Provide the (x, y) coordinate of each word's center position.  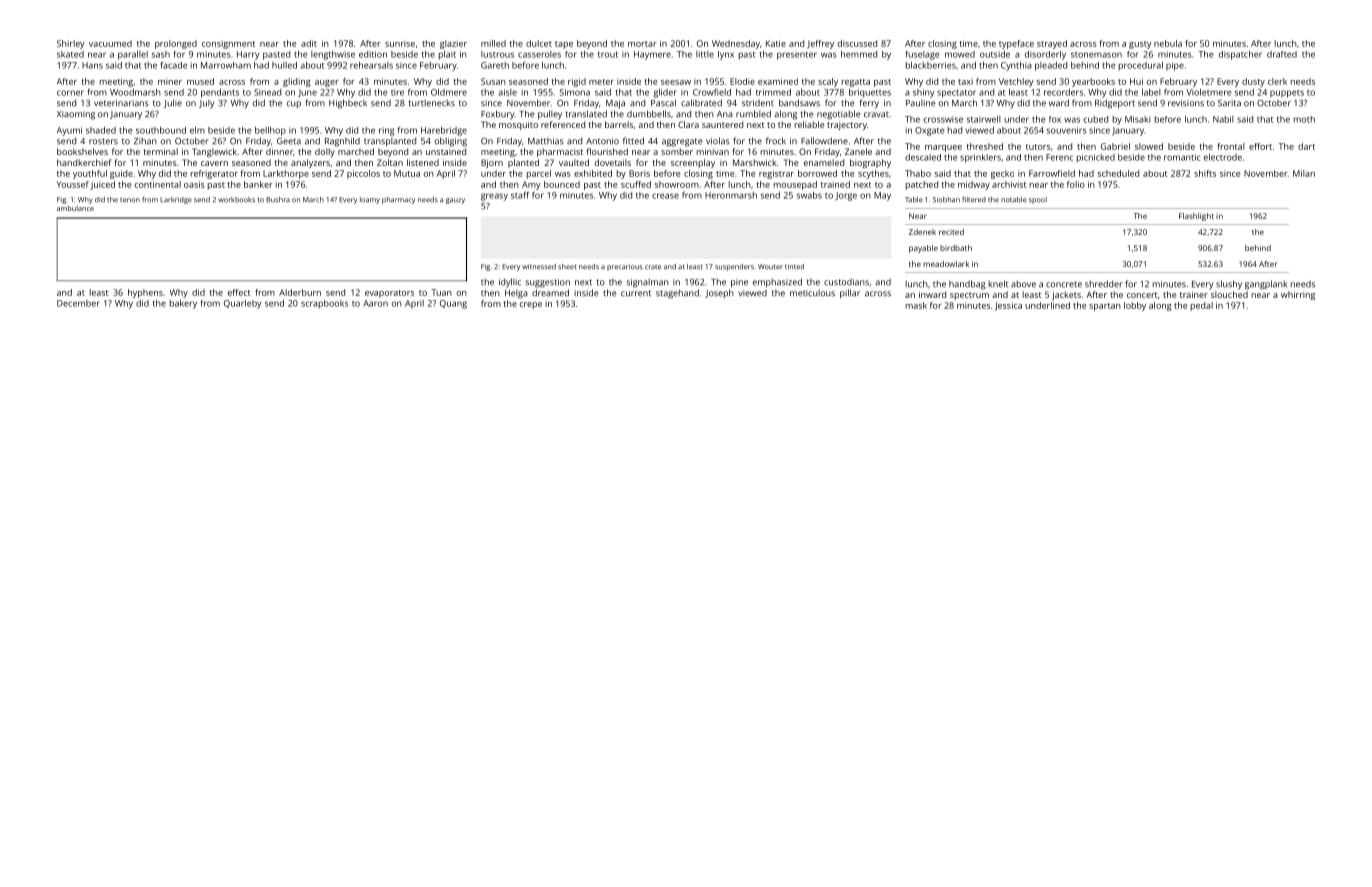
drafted (1282, 54)
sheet (567, 267)
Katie (776, 43)
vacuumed (110, 43)
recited (951, 232)
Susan (493, 81)
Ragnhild (342, 142)
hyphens (145, 293)
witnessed (539, 267)
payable (923, 249)
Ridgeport (1115, 104)
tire (397, 92)
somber (677, 151)
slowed (1149, 146)
